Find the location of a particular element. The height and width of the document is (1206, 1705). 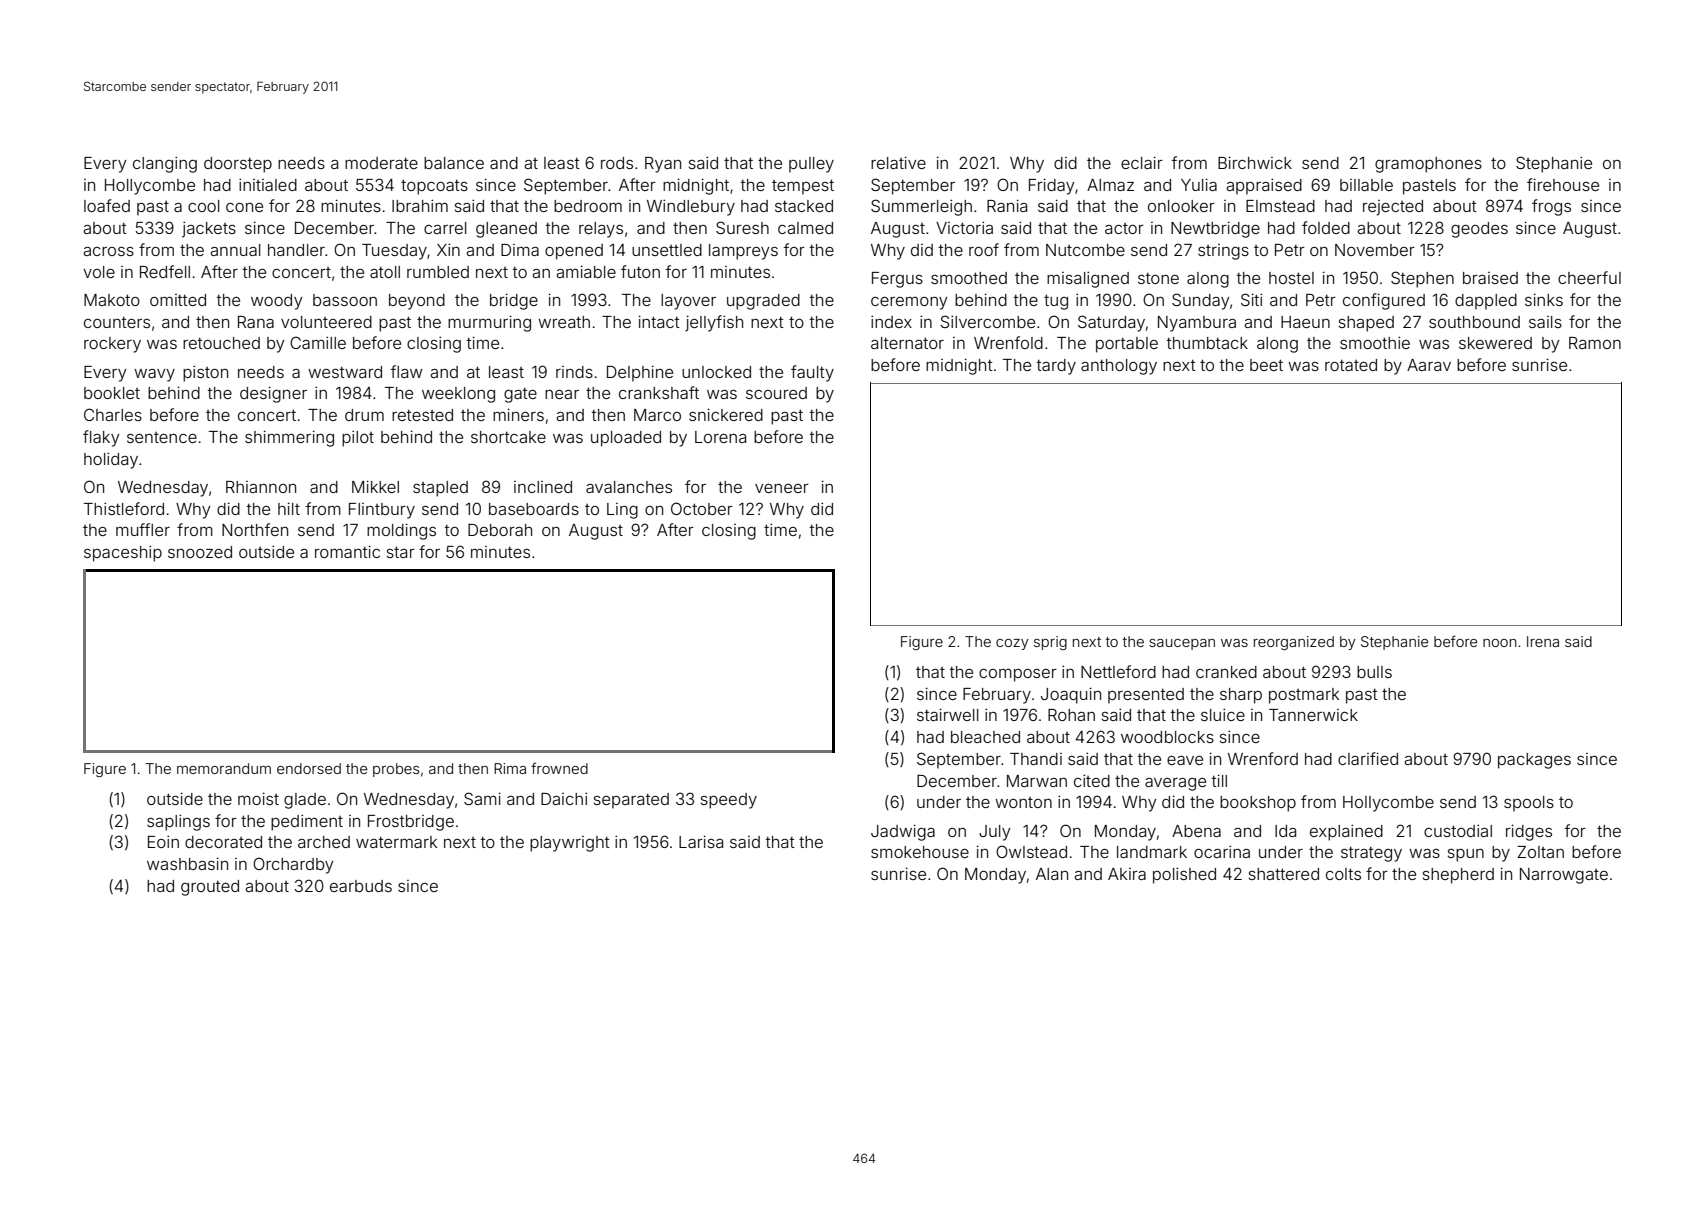

reorganized is located at coordinates (1294, 643).
